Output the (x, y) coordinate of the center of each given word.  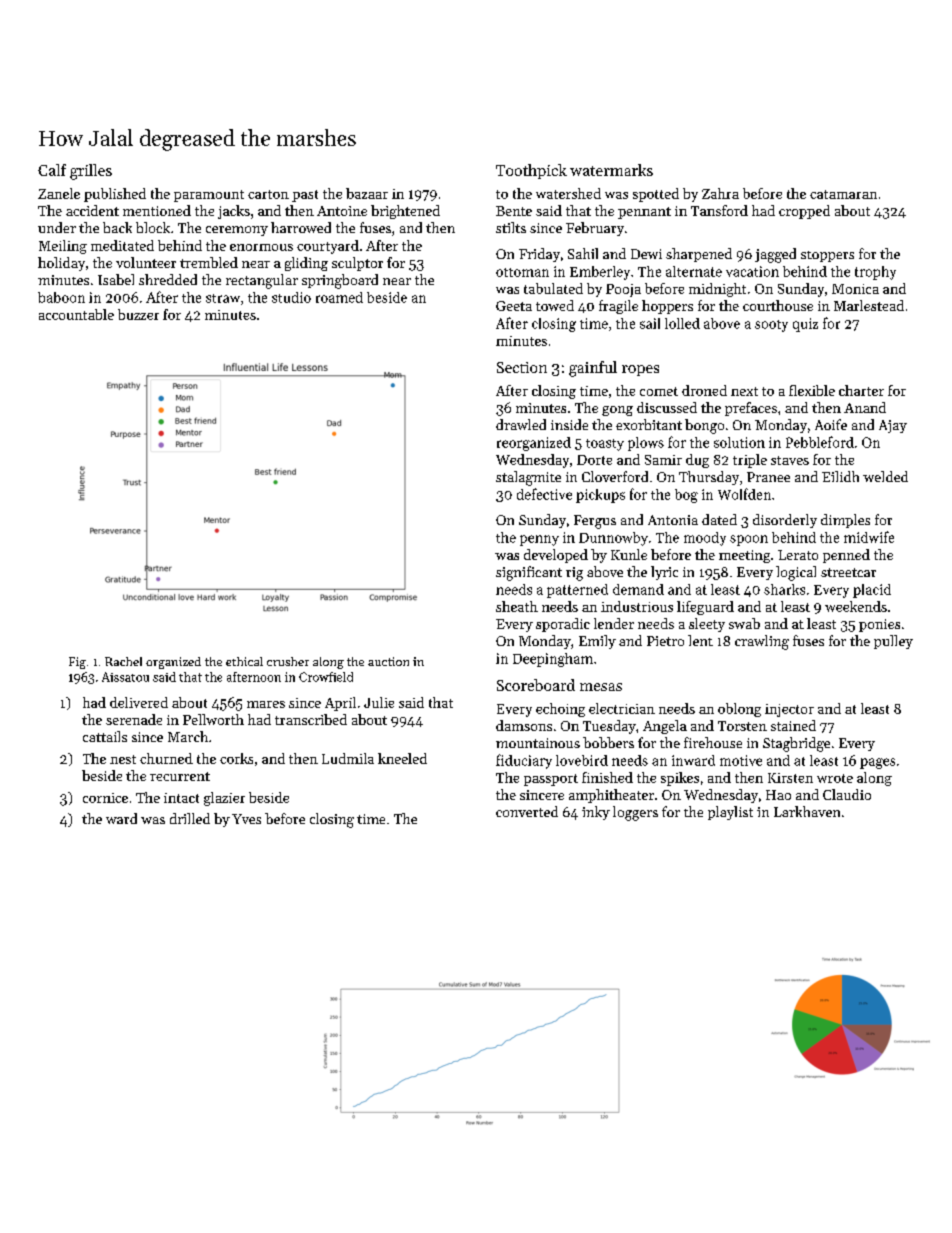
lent (700, 640)
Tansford (719, 210)
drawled (521, 424)
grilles (91, 172)
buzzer (138, 314)
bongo (704, 426)
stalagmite (528, 478)
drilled (190, 818)
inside (569, 424)
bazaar (367, 193)
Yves (246, 819)
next (744, 391)
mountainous (538, 743)
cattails (105, 736)
